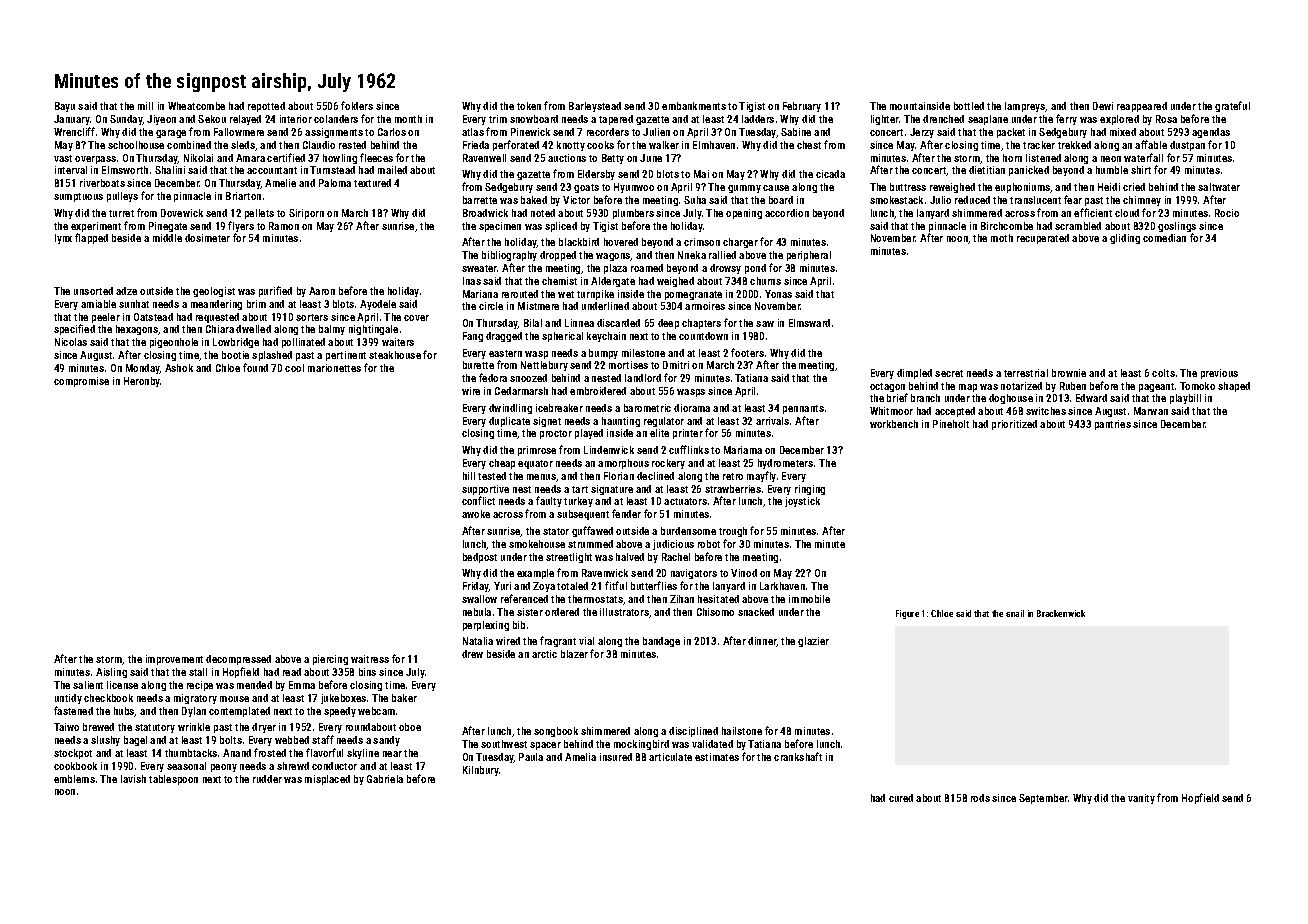 The height and width of the document is (924, 1308). Describe the element at coordinates (676, 557) in the document. I see `Rachel` at that location.
